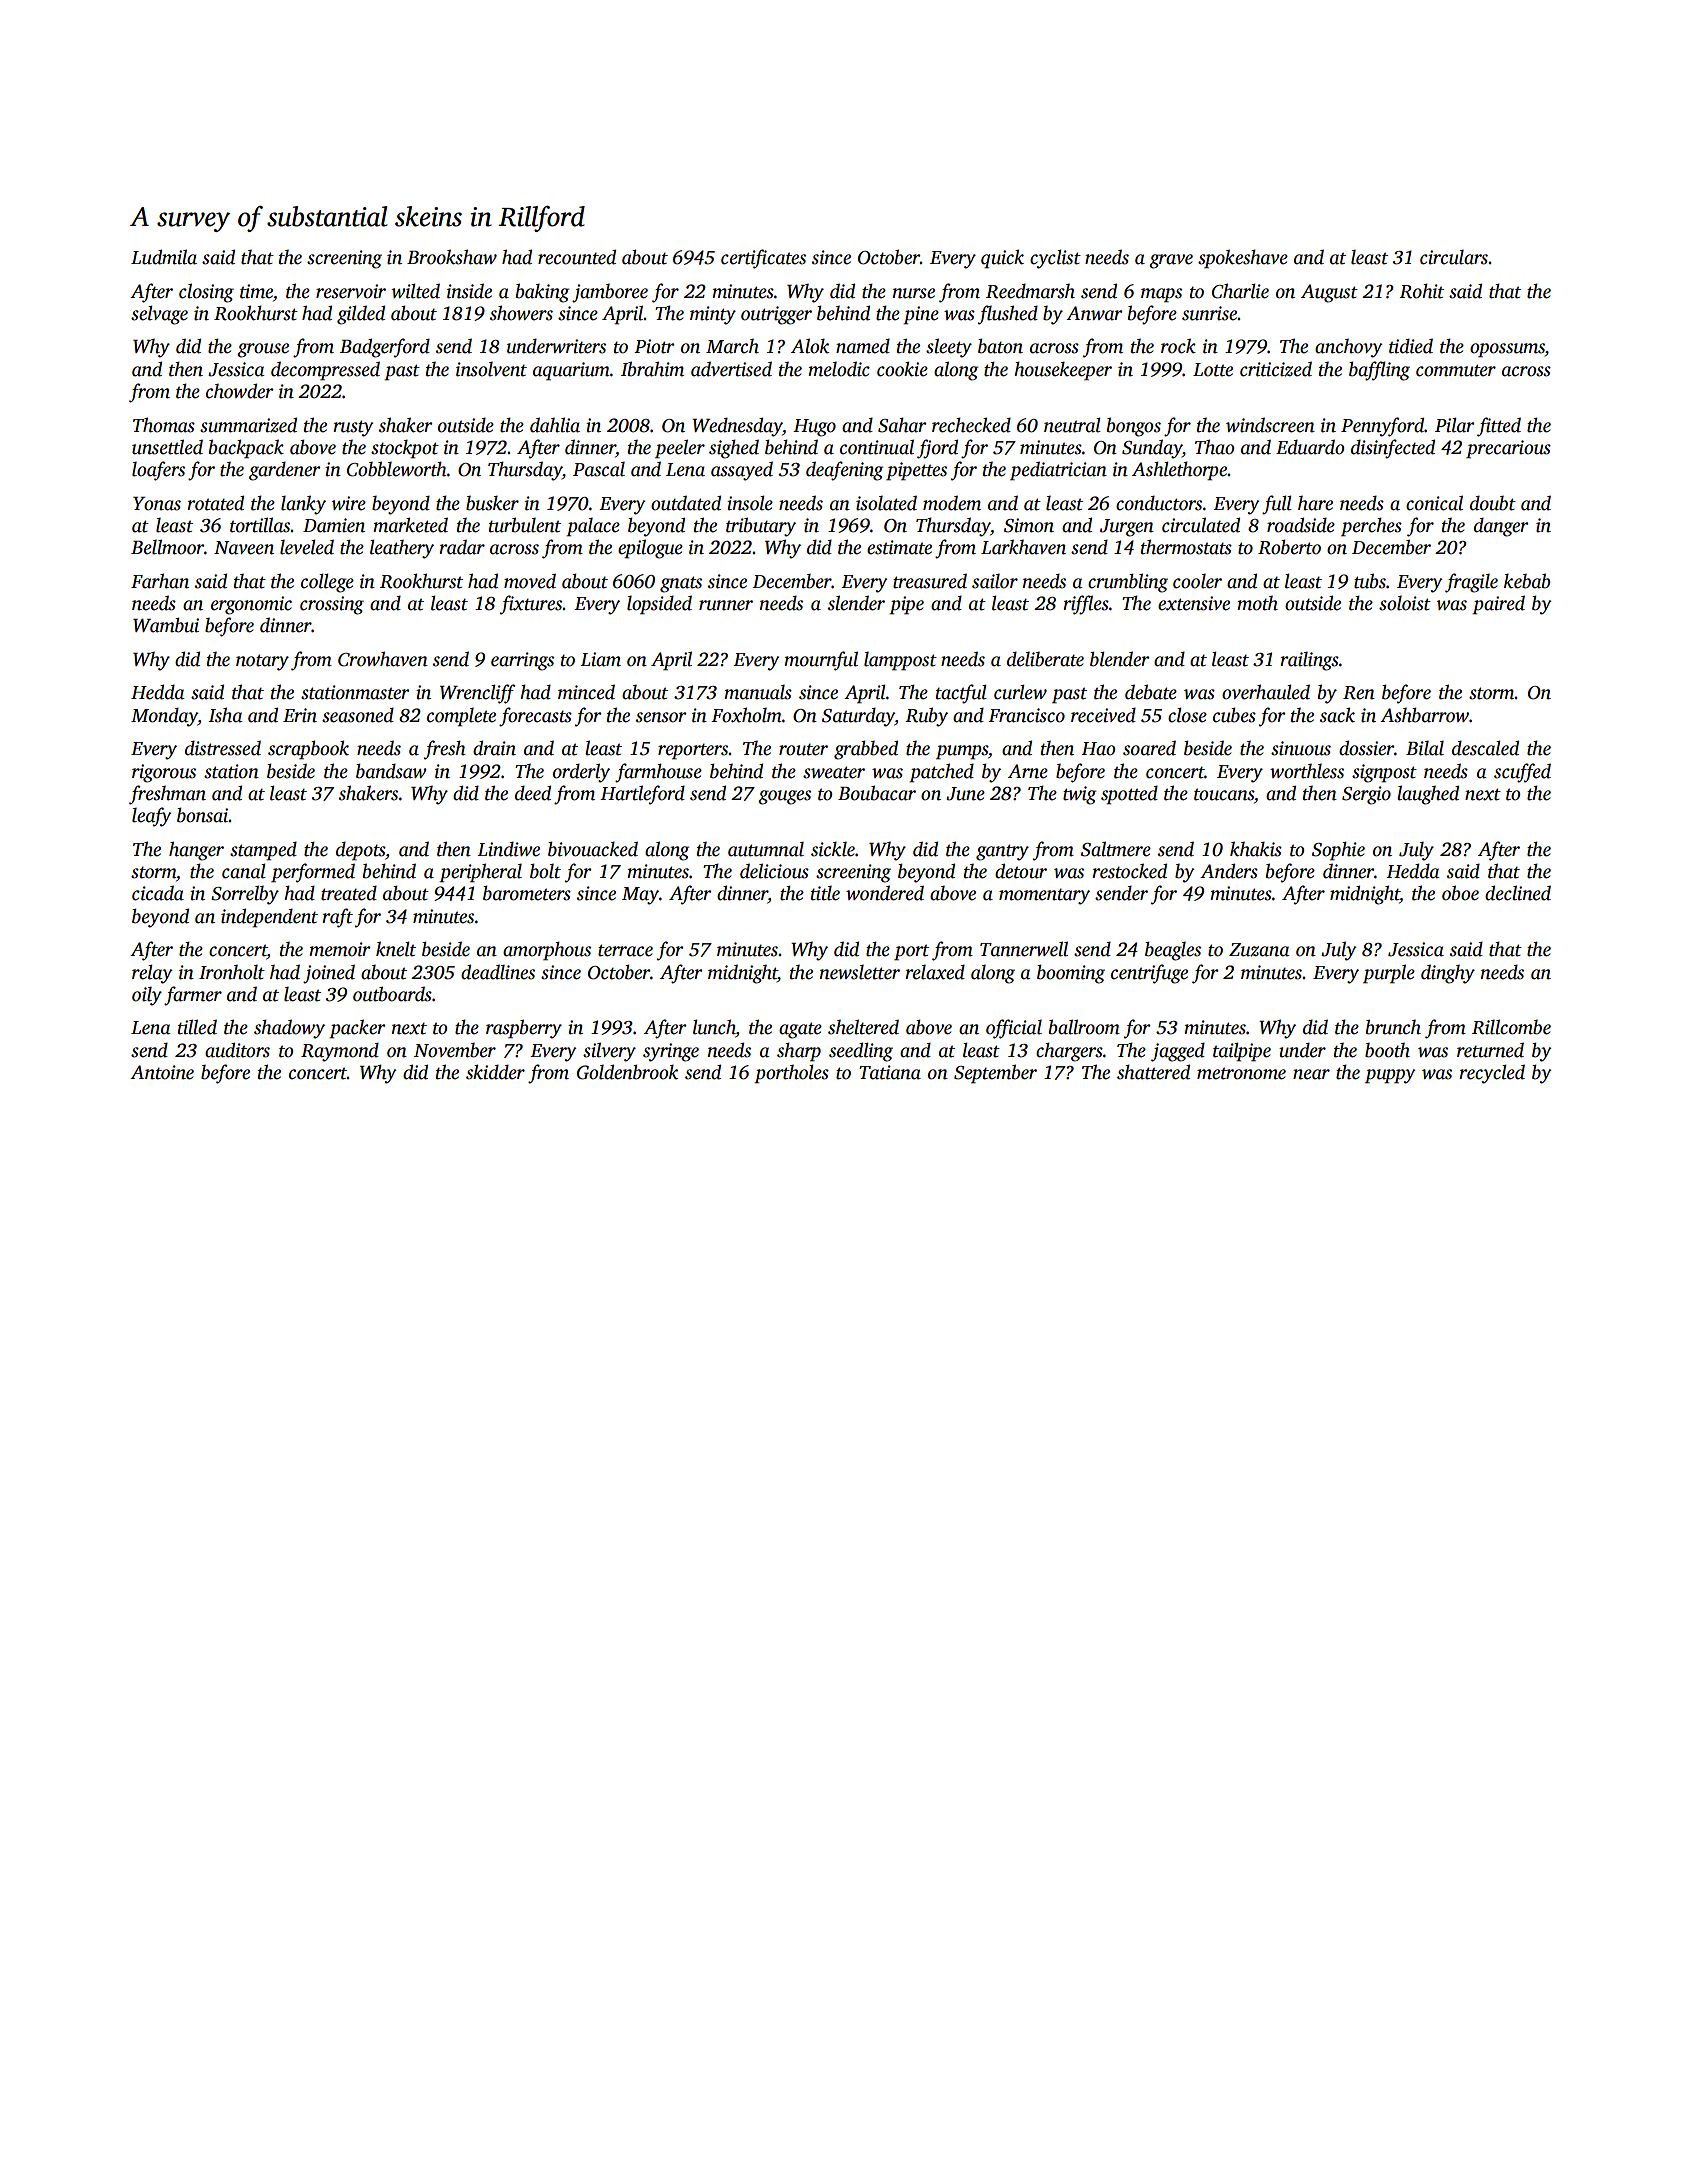 The height and width of the page is (2178, 1683). Describe the element at coordinates (405, 449) in the page. I see `stockpot` at that location.
